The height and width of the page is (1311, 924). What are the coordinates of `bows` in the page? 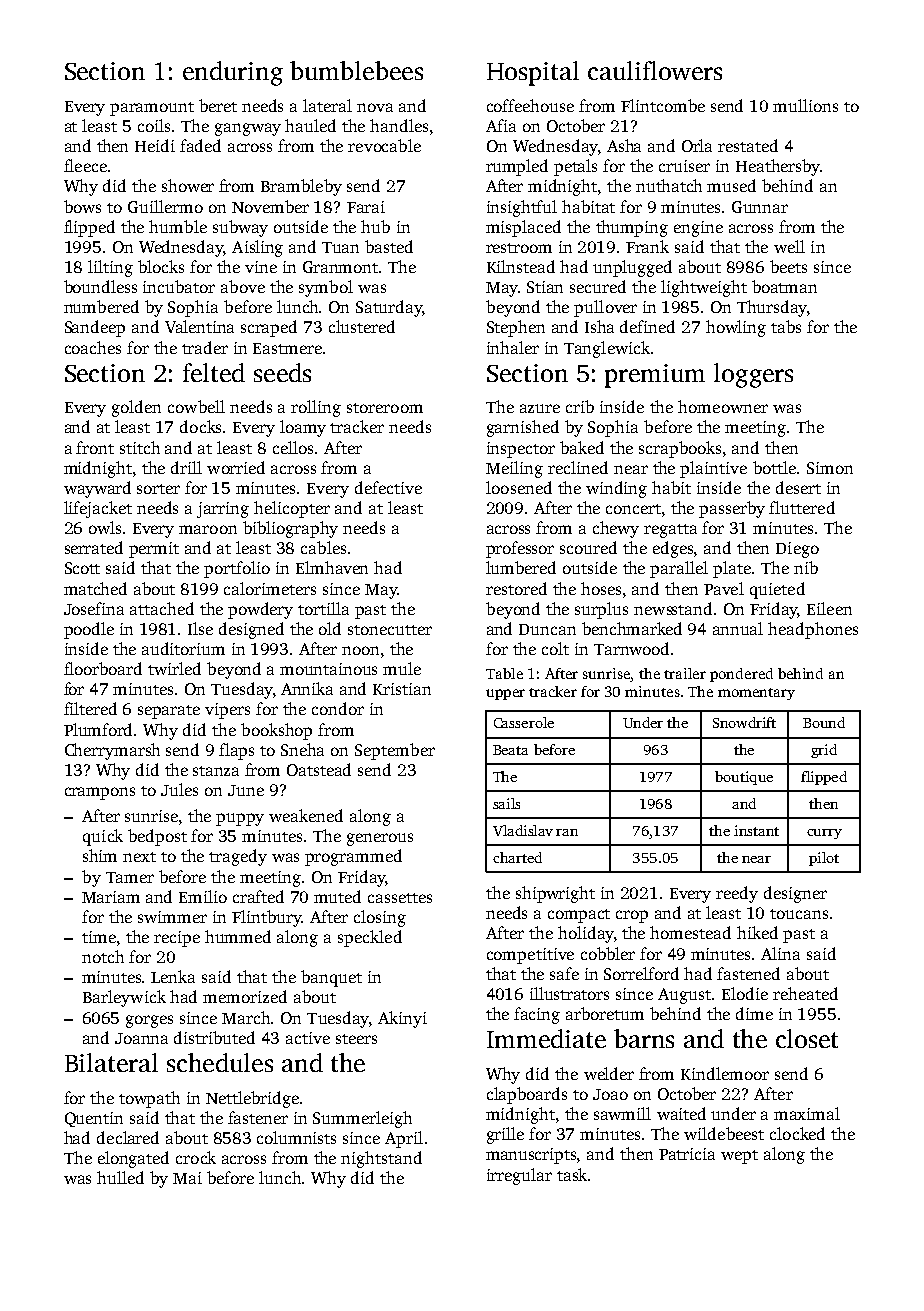 It's located at (82, 206).
